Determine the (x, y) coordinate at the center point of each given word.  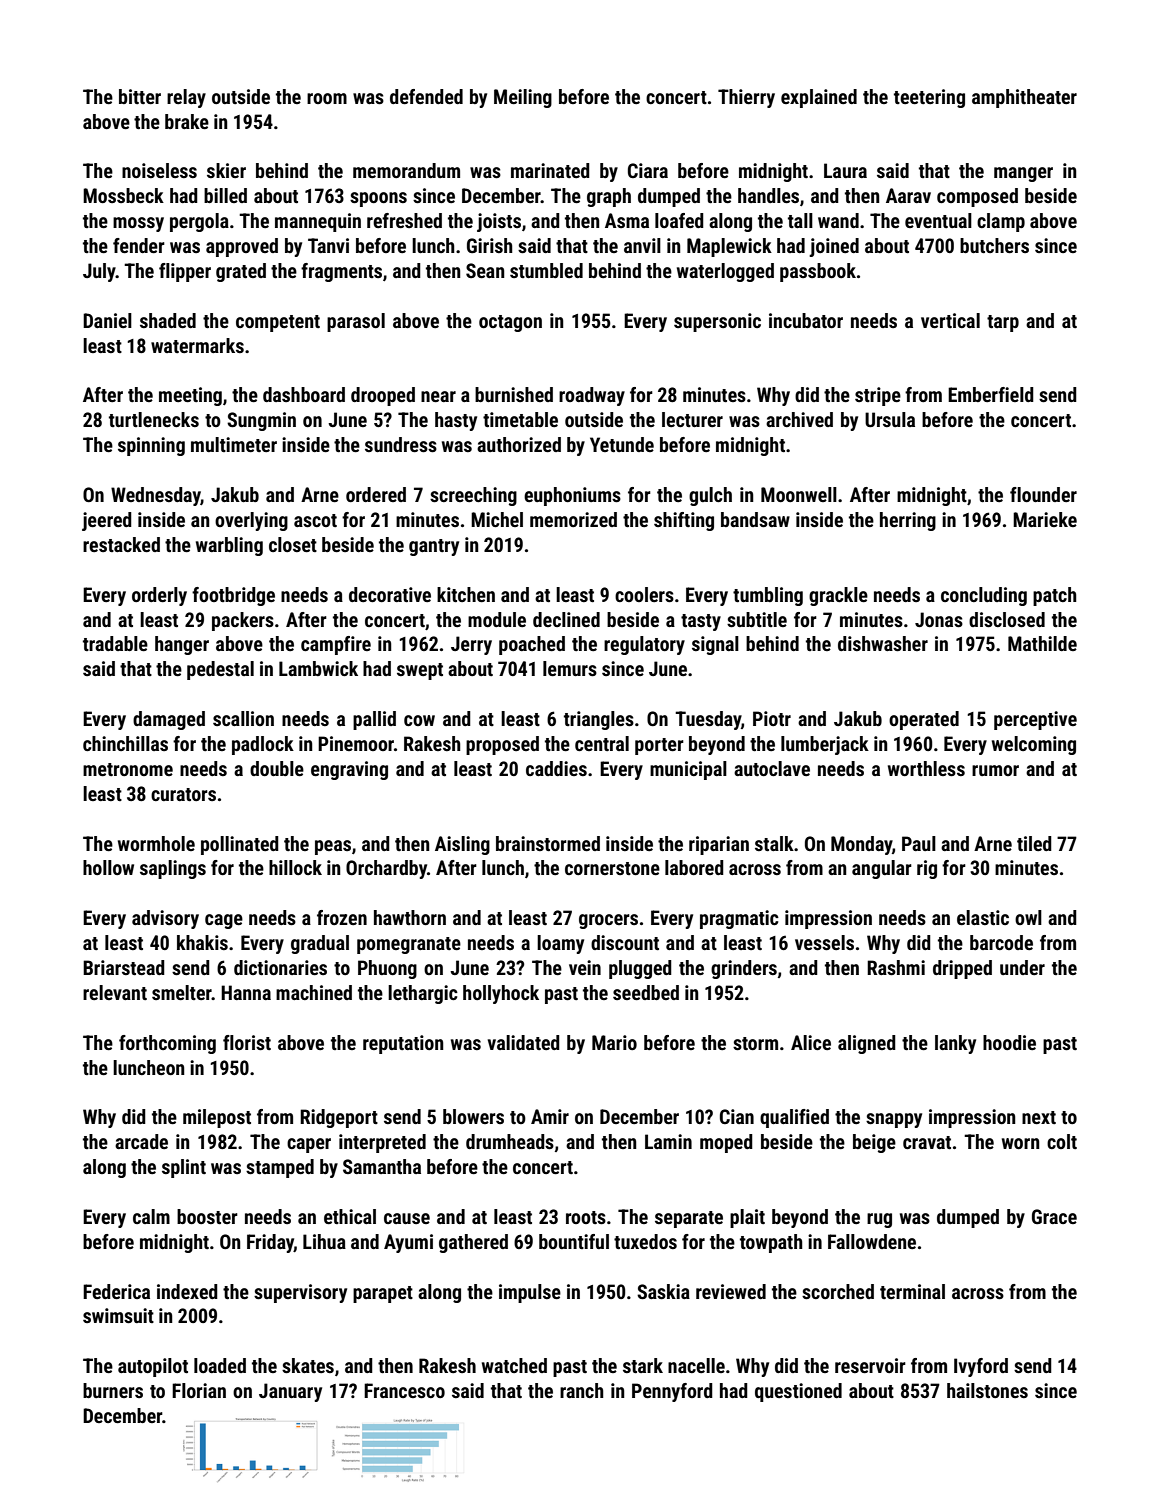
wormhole (156, 843)
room (327, 98)
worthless (926, 768)
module (497, 619)
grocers (608, 921)
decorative (390, 594)
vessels (824, 942)
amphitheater (1024, 98)
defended (426, 96)
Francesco (404, 1390)
